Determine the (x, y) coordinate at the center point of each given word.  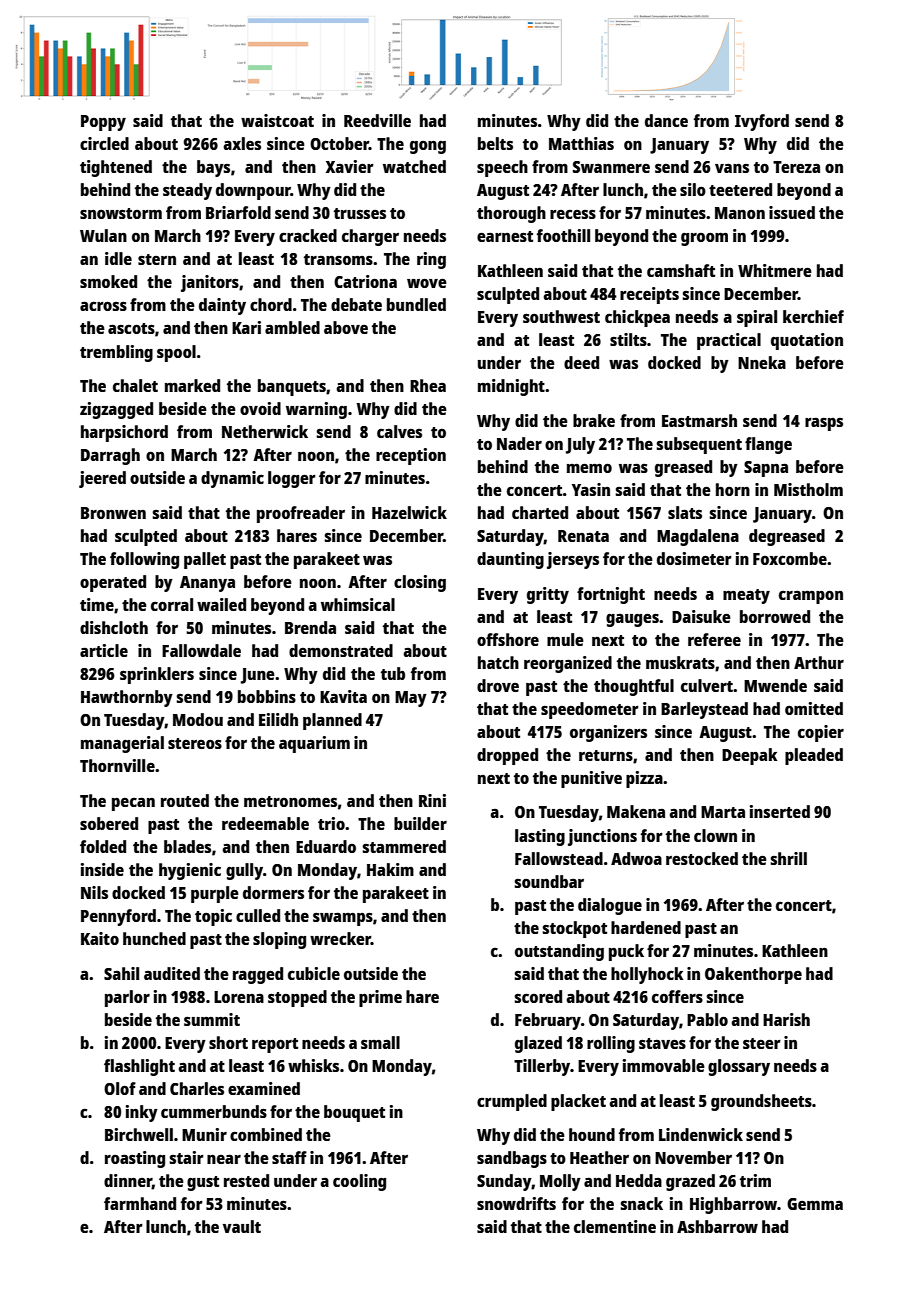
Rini (432, 800)
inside (102, 869)
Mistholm (808, 489)
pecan (133, 804)
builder (420, 823)
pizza (644, 779)
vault (242, 1226)
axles (242, 143)
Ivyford (762, 122)
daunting (510, 560)
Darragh (110, 456)
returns (606, 755)
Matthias (581, 143)
